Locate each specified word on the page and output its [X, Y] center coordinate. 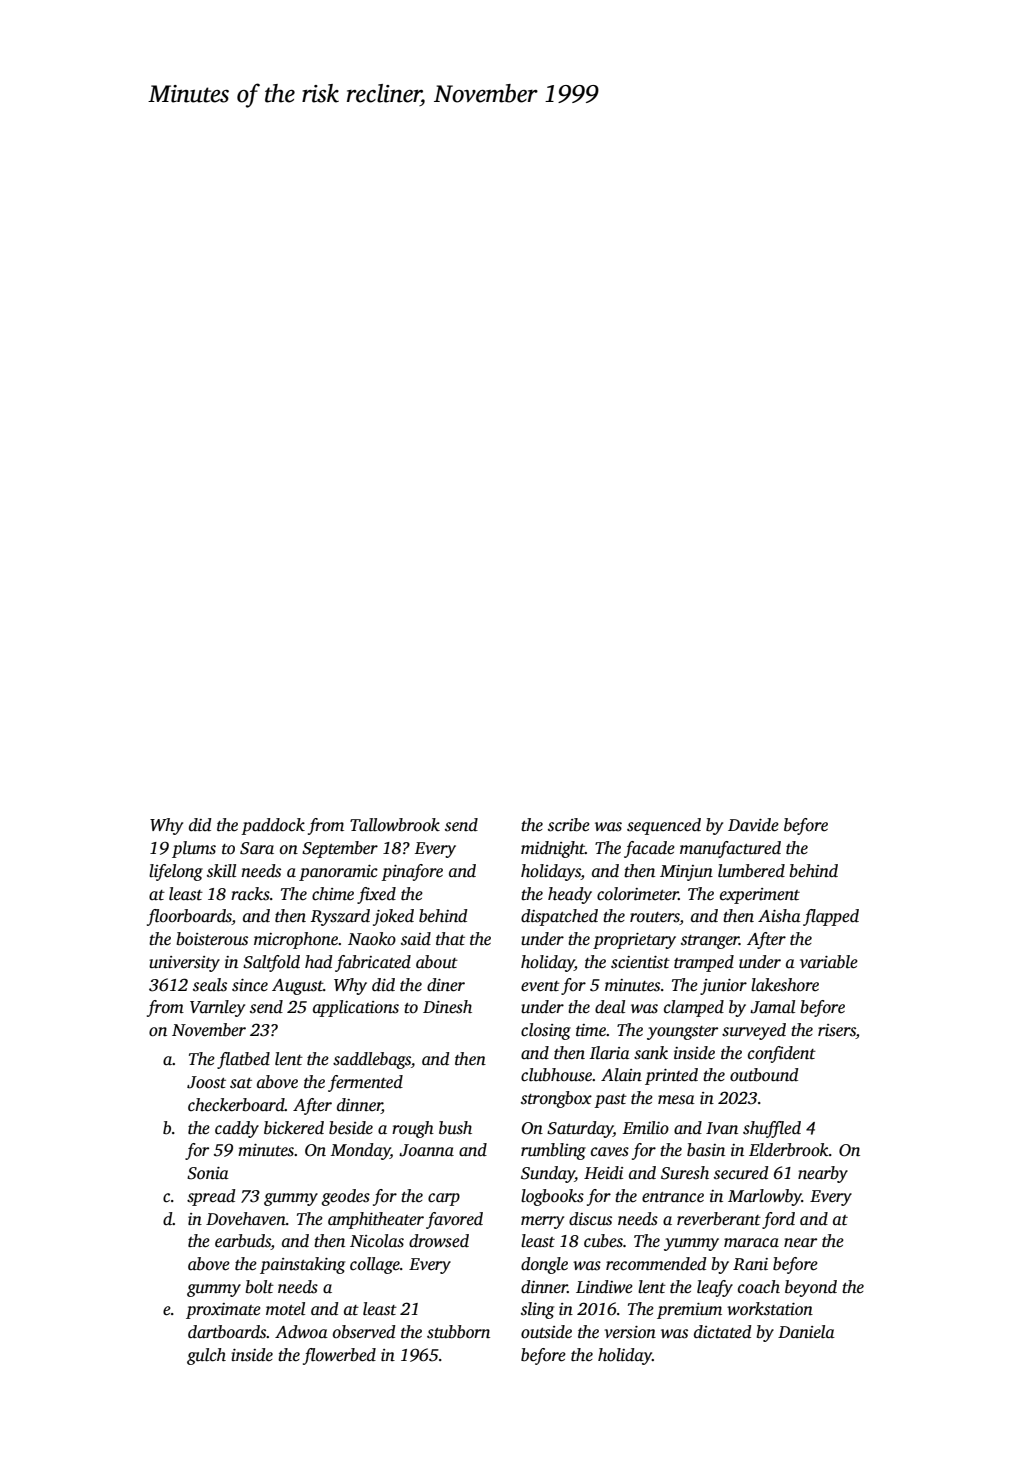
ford [778, 1220]
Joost [206, 1082]
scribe [569, 825]
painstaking [302, 1265]
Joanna [426, 1150]
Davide [753, 825]
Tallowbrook [395, 825]
